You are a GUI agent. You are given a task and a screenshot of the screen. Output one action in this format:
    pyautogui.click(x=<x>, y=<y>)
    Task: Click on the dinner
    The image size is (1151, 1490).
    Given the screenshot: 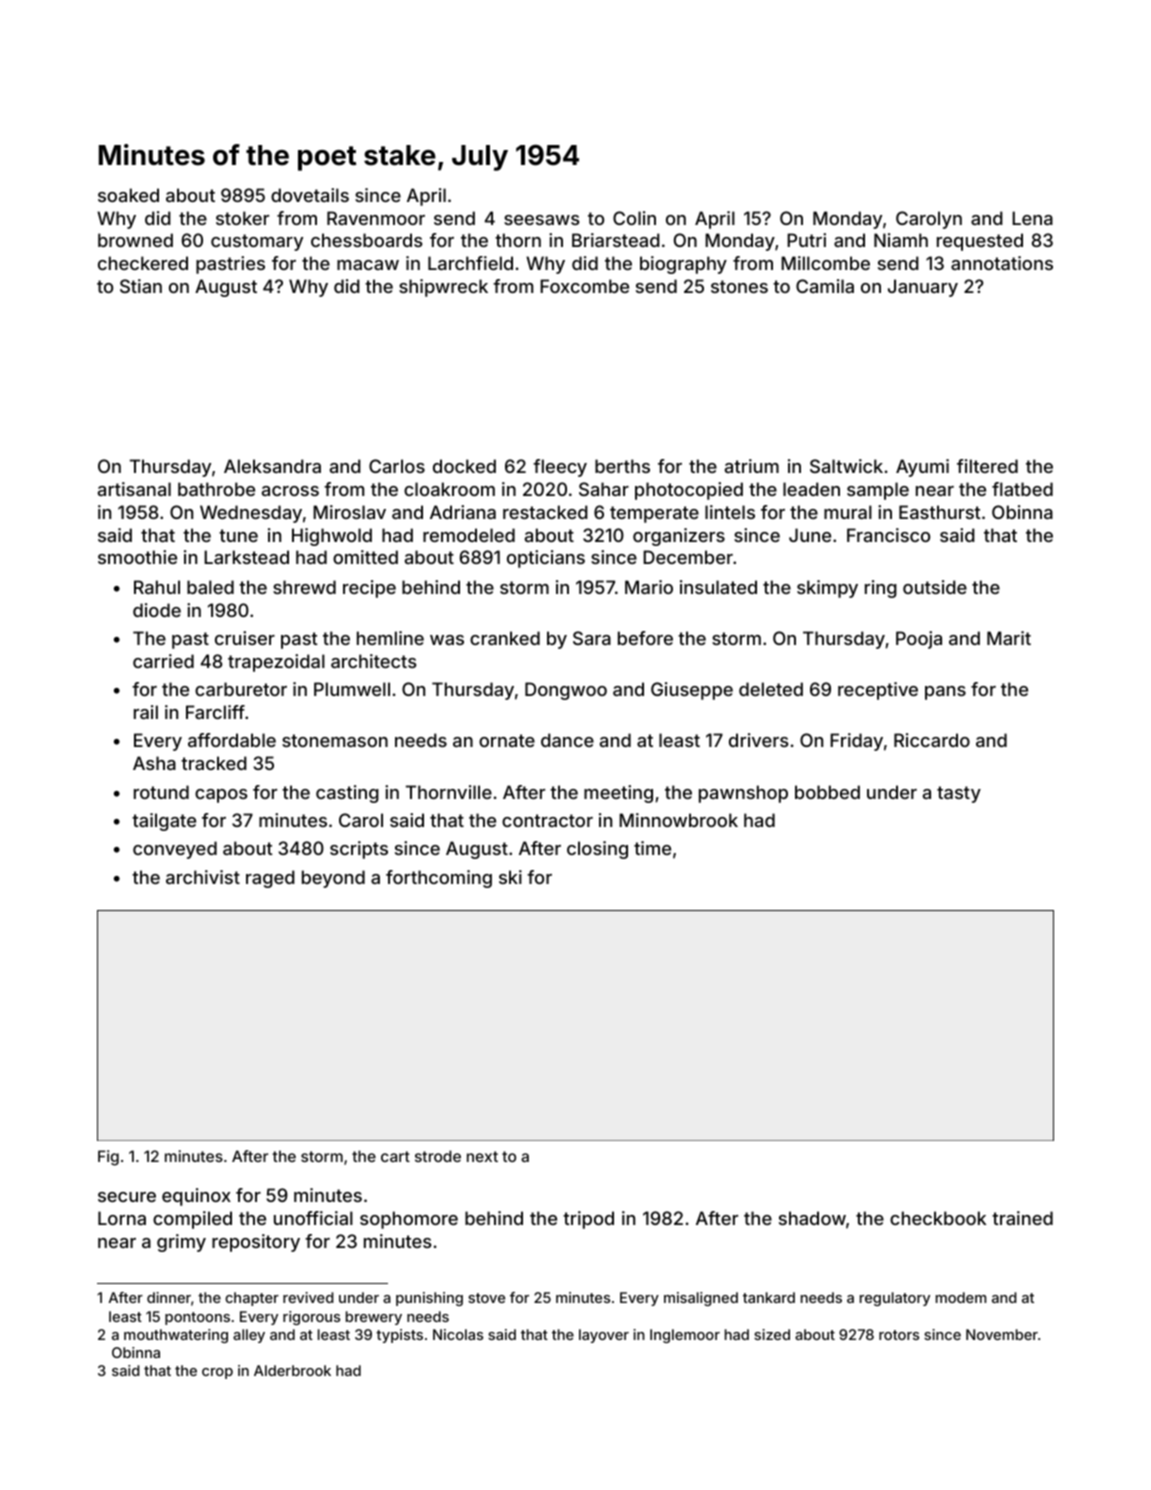 What is the action you would take?
    pyautogui.click(x=169, y=1297)
